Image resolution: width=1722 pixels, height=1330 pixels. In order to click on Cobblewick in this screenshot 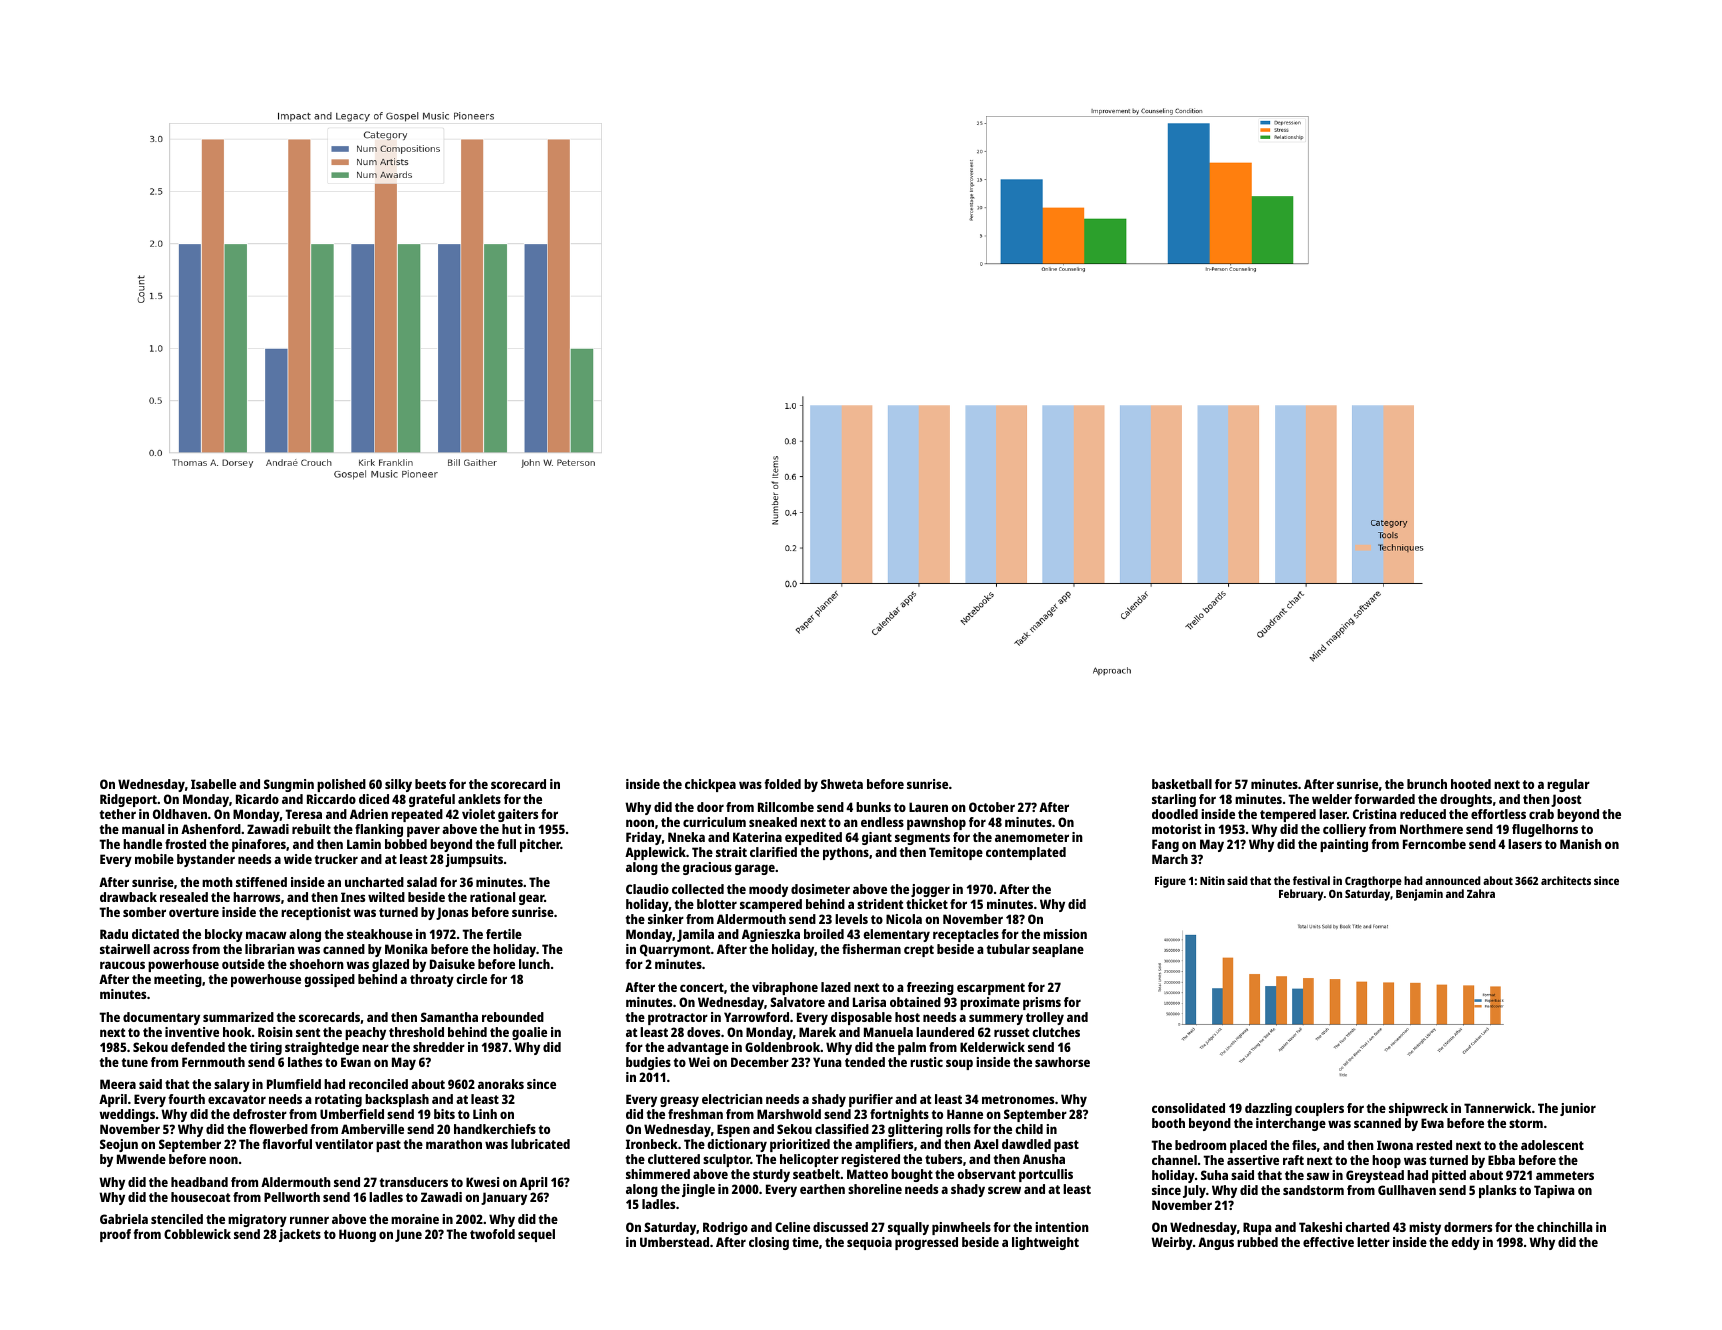, I will do `click(197, 1234)`.
